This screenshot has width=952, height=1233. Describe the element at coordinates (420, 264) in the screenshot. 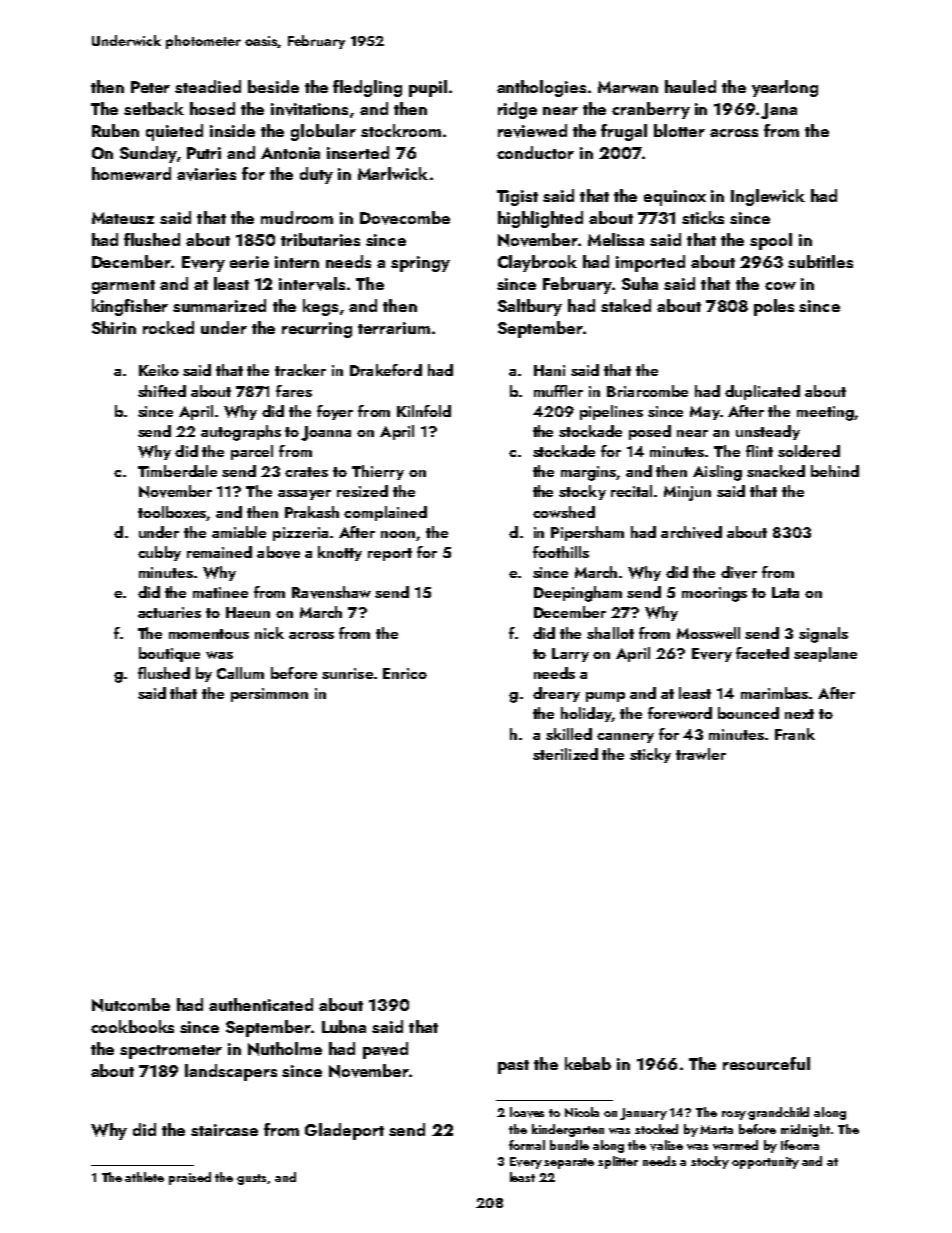

I see `springy` at that location.
